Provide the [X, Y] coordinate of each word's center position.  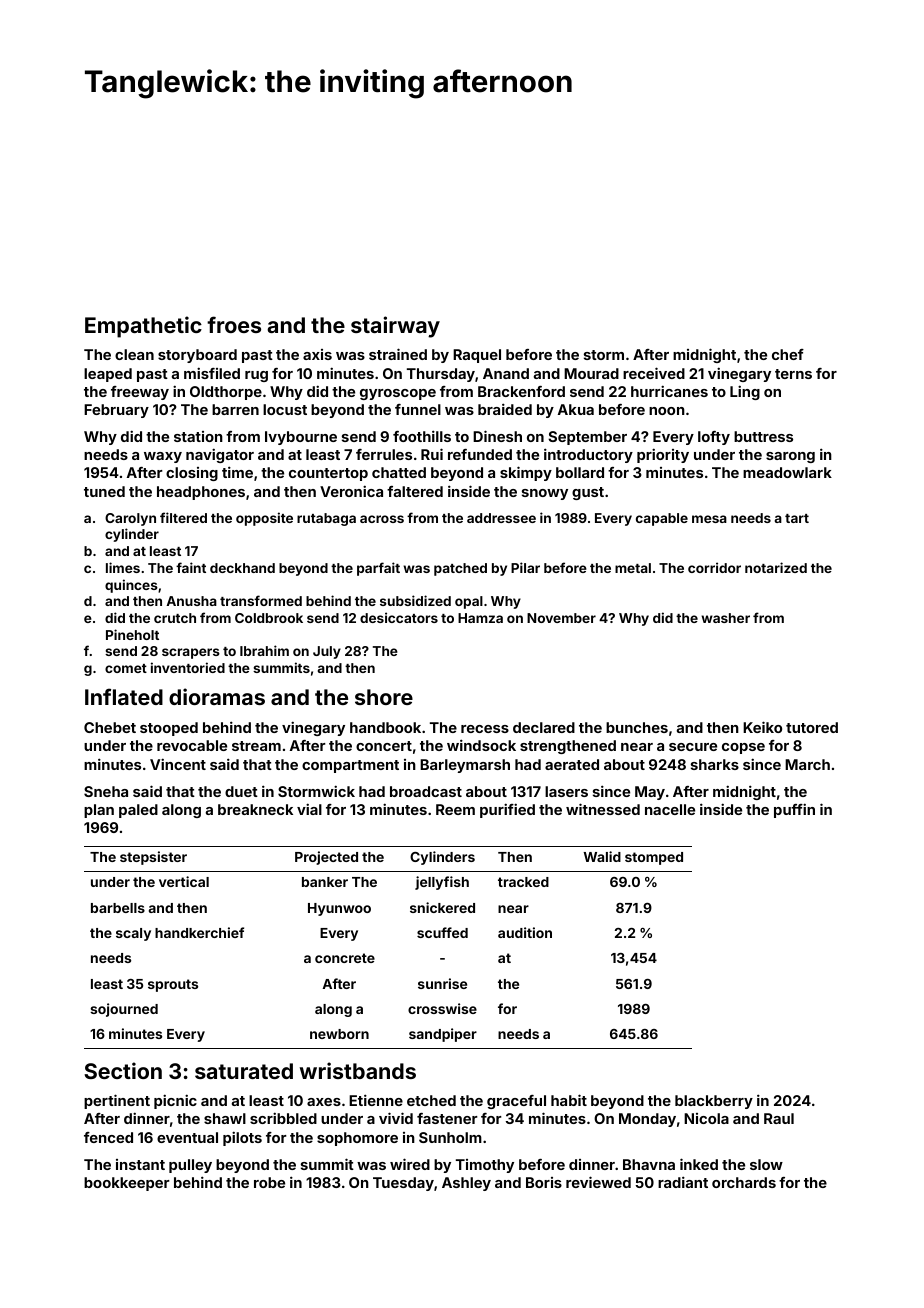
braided [505, 409]
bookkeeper [127, 1184]
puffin [794, 810]
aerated [572, 764]
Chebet [110, 727]
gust [588, 493]
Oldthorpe [226, 393]
